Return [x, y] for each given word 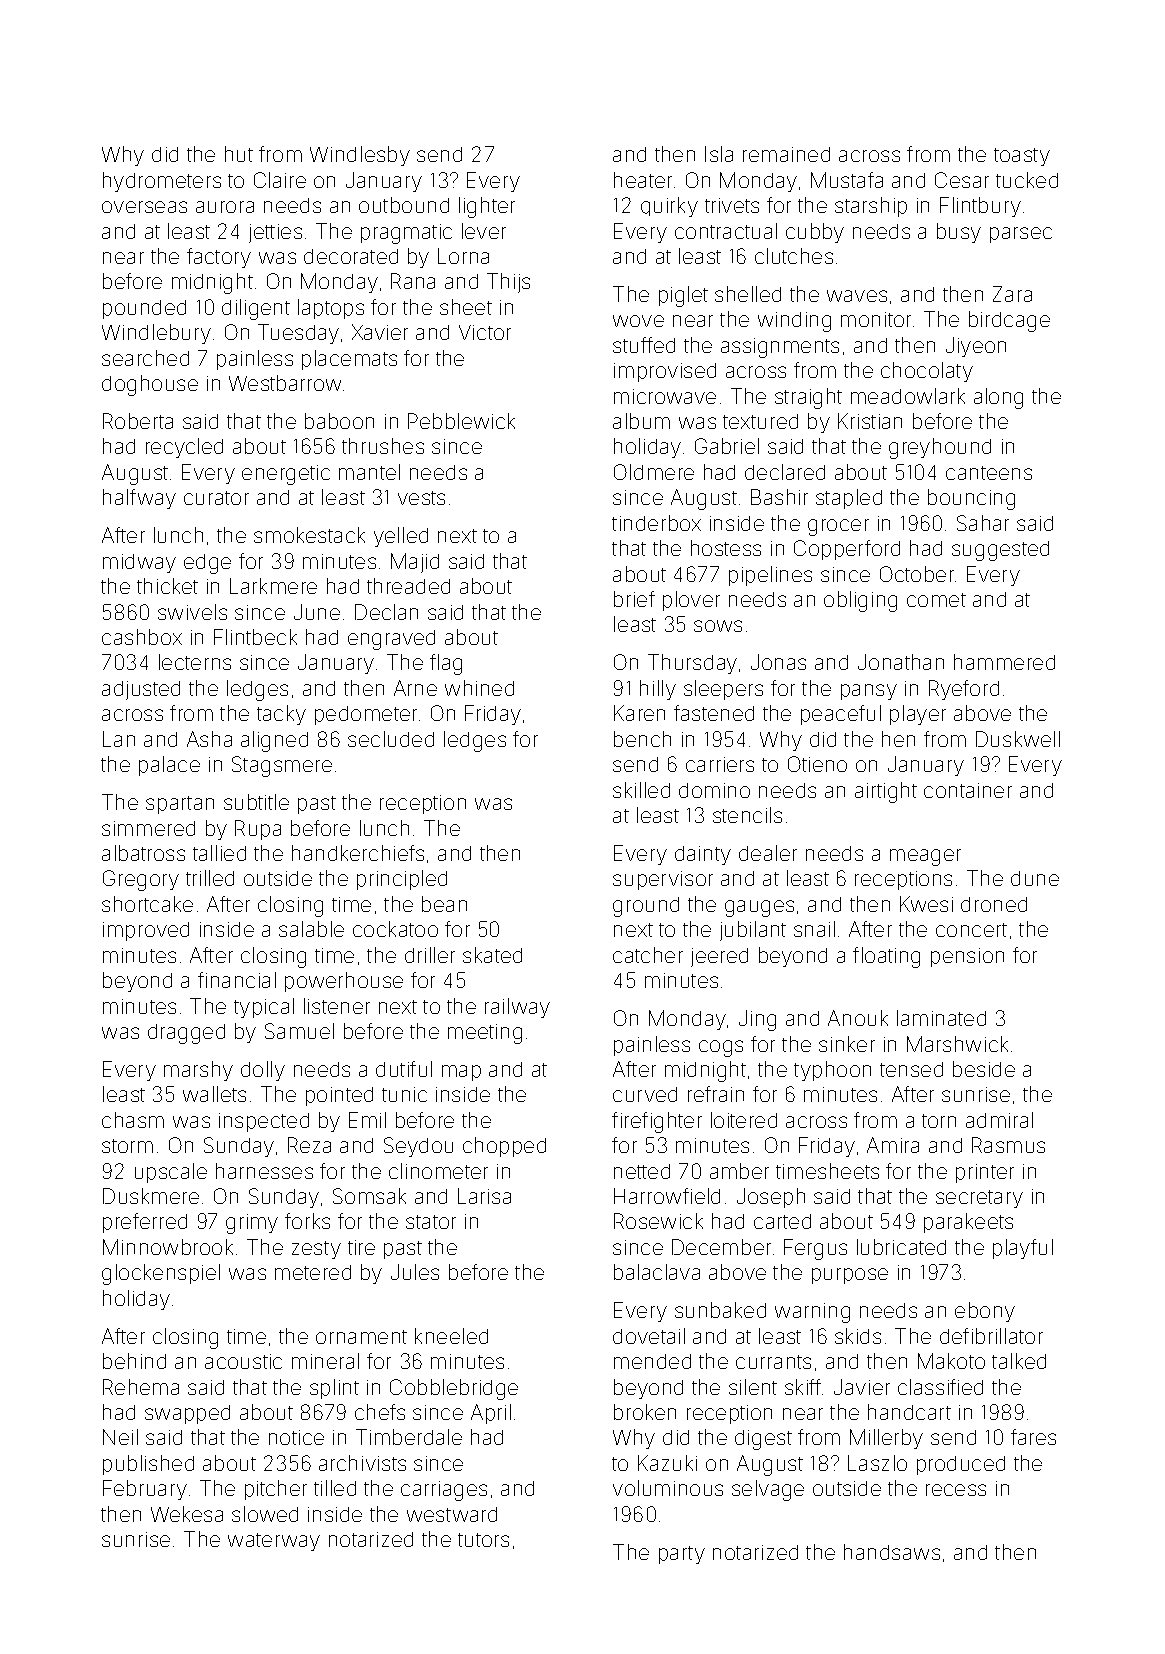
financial [237, 980]
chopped [504, 1147]
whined [479, 688]
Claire [280, 180]
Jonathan [901, 662]
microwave [665, 396]
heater [643, 180]
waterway [274, 1542]
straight [808, 398]
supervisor [663, 880]
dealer [768, 853]
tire [361, 1247]
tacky [281, 715]
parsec [1021, 235]
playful [1023, 1249]
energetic [286, 475]
